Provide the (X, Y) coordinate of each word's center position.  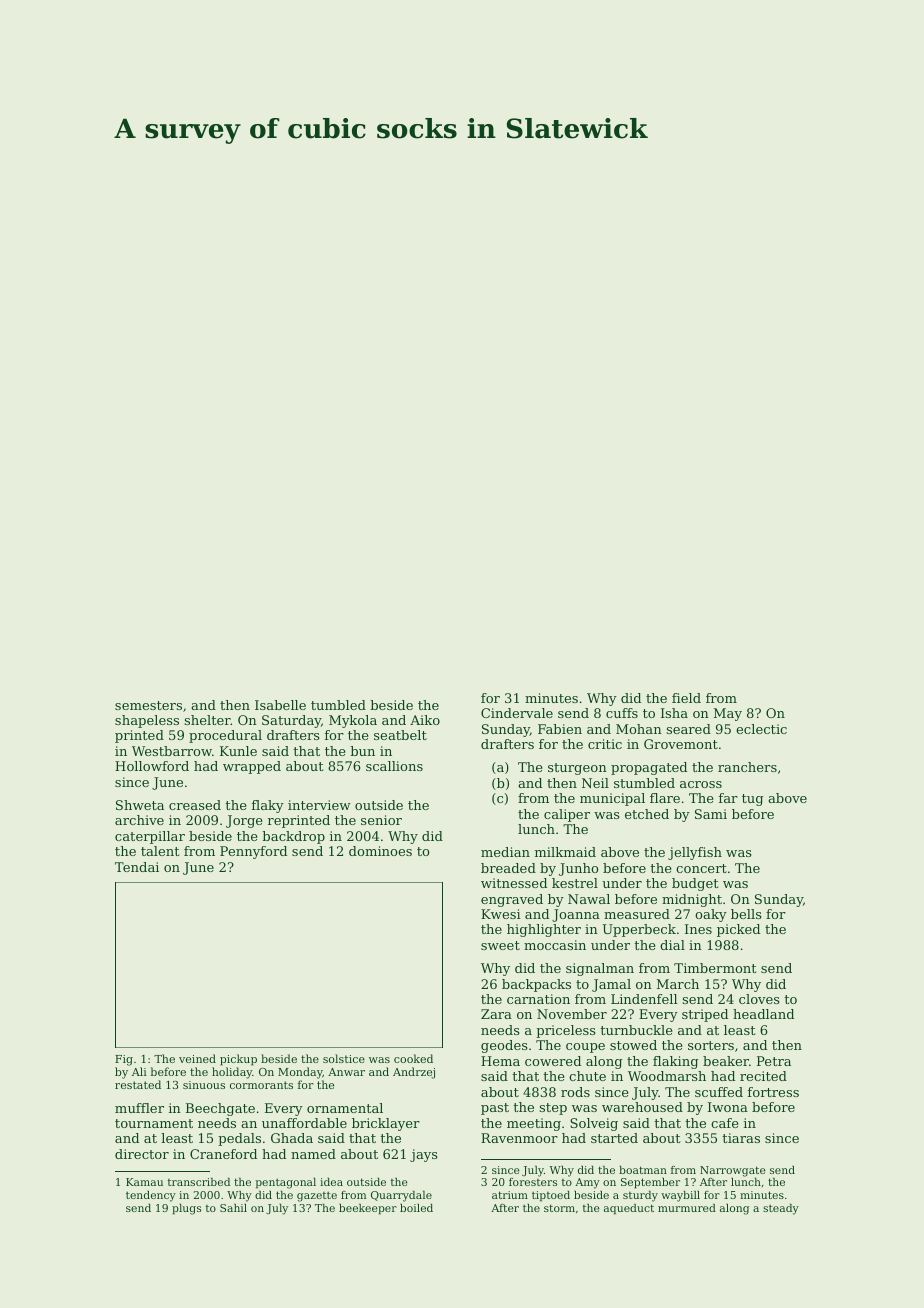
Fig (124, 1060)
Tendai (137, 867)
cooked (413, 1058)
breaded (508, 868)
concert (701, 868)
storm (559, 1208)
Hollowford (152, 766)
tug (752, 800)
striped (705, 1015)
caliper (567, 815)
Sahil (233, 1208)
